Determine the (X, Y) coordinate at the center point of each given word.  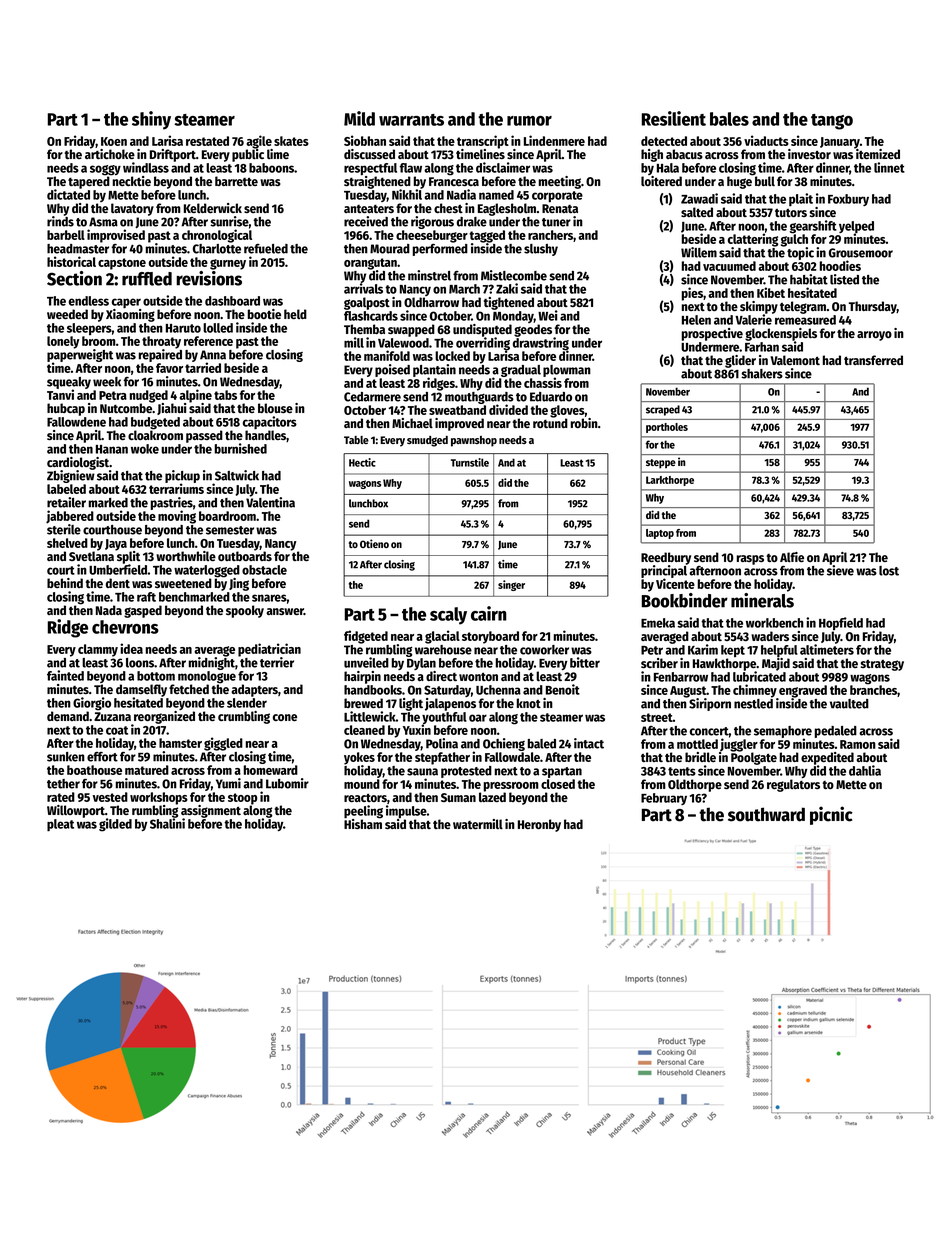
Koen (114, 141)
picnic (831, 815)
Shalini (167, 823)
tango (832, 122)
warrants (411, 120)
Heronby (539, 825)
